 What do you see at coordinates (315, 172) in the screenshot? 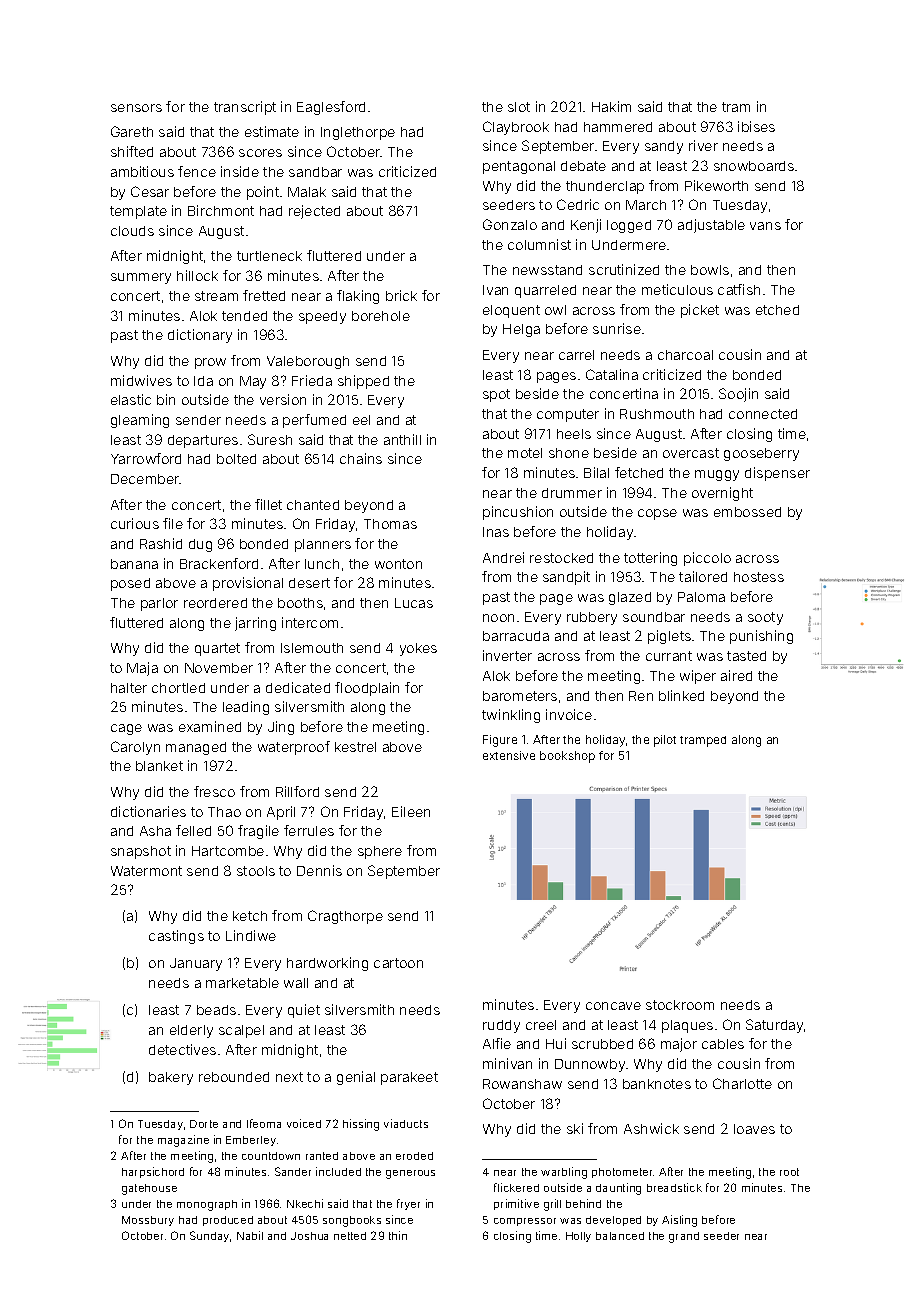
I see `sandbar` at bounding box center [315, 172].
